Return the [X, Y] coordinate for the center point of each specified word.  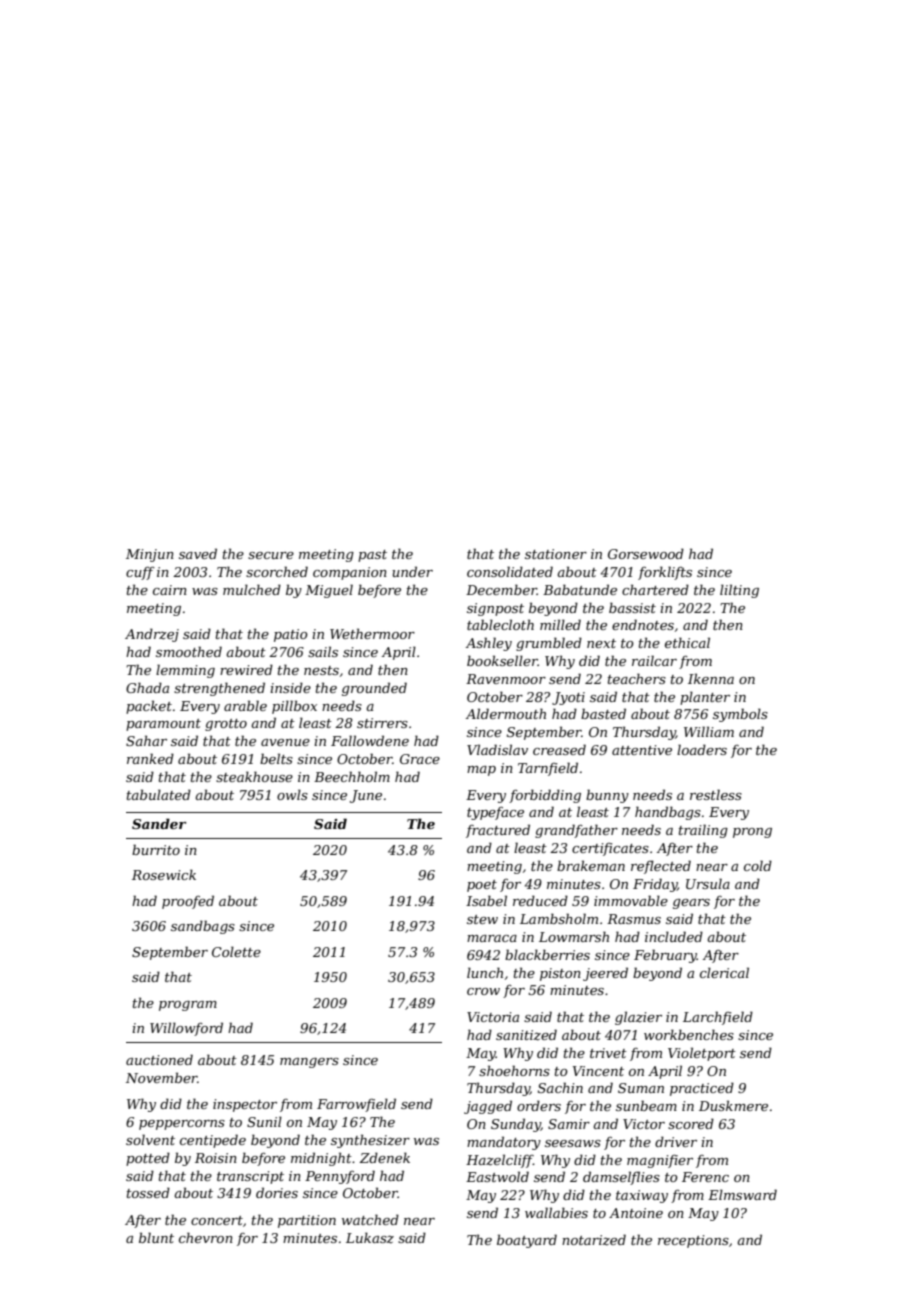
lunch [485, 972]
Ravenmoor [506, 679]
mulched [252, 589]
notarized [594, 1240]
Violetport [702, 1054]
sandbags [203, 927]
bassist [632, 607]
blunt [156, 1237]
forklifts [665, 573]
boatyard [527, 1241]
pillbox [294, 707]
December [501, 589]
